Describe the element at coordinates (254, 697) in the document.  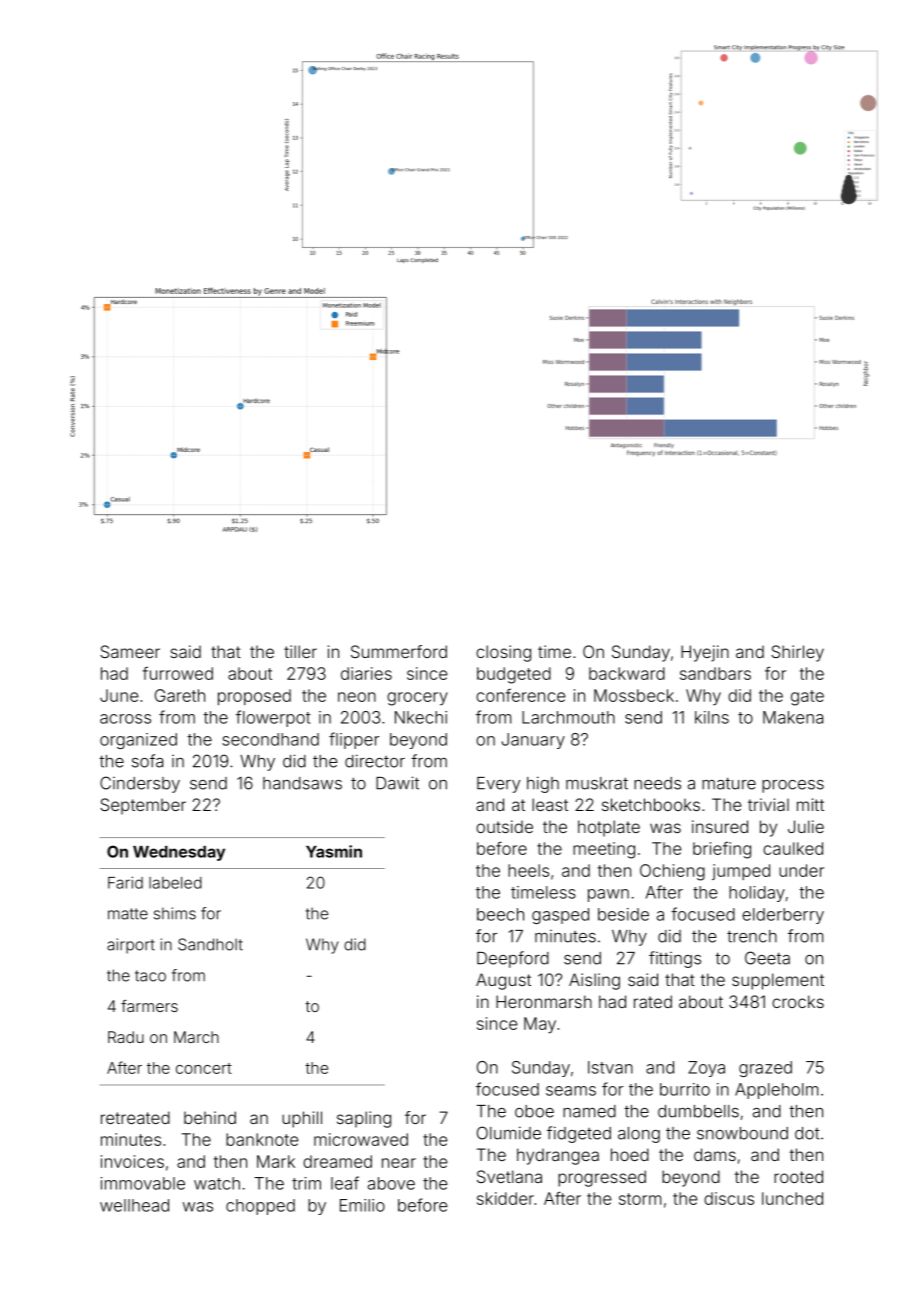
I see `proposed` at that location.
